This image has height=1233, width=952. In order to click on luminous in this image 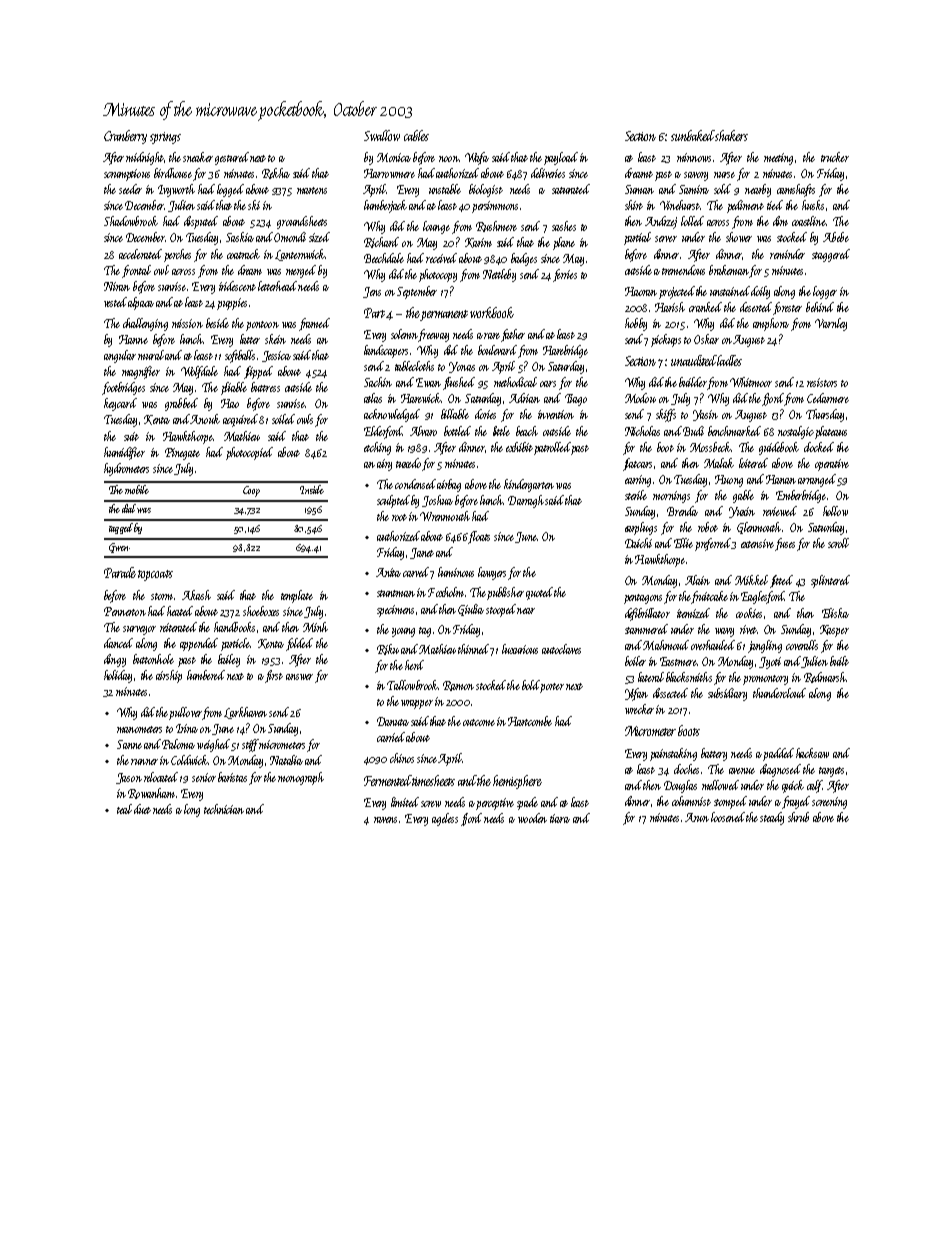, I will do `click(456, 572)`.
